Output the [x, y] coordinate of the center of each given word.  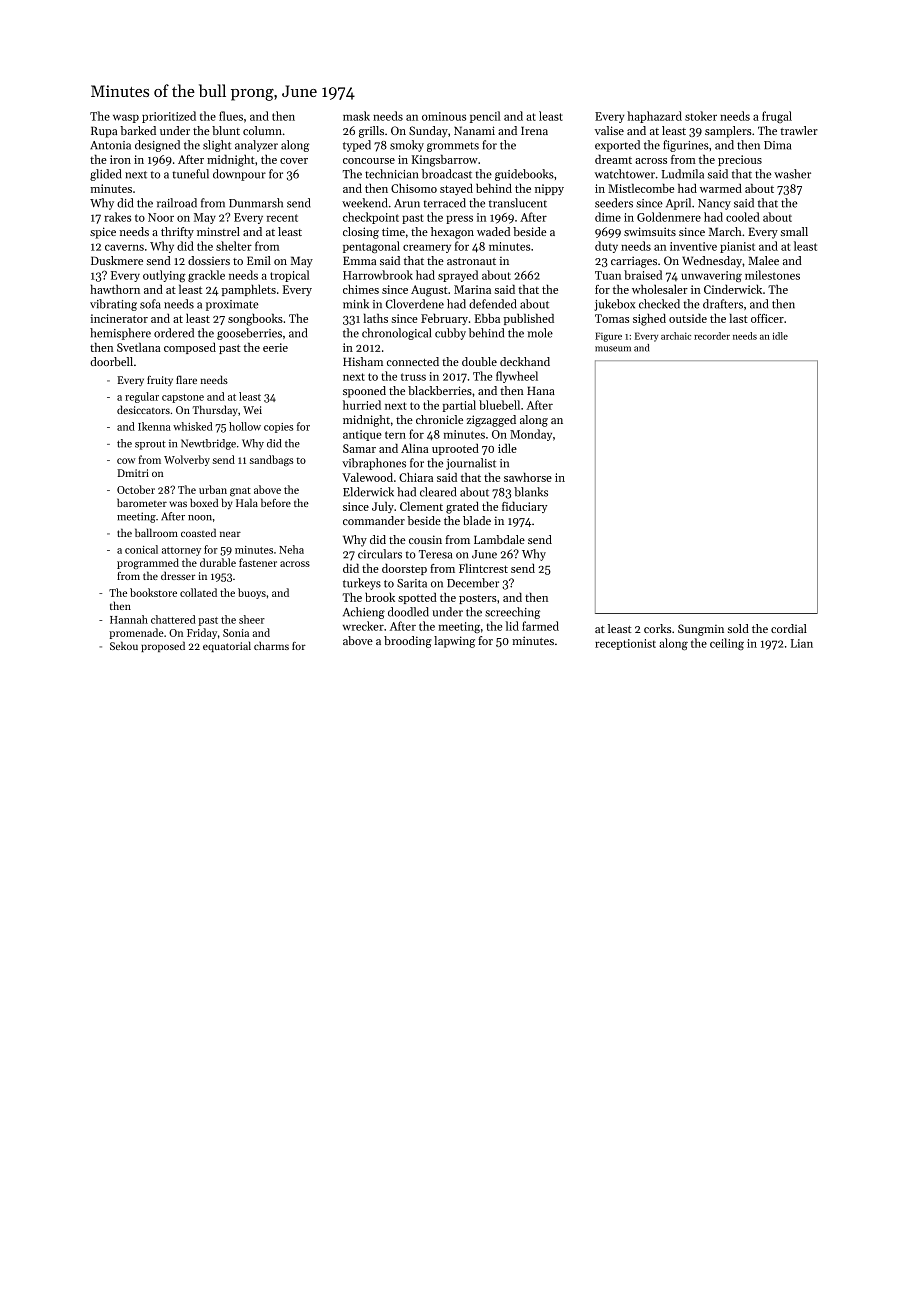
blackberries [440, 390]
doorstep [404, 569]
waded [493, 231]
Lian [802, 643]
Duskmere [117, 260]
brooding [408, 642]
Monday [531, 435]
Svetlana [138, 347]
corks [657, 628]
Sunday [428, 132]
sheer [252, 619]
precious [740, 160]
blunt [226, 130]
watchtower [625, 174]
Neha [291, 549]
